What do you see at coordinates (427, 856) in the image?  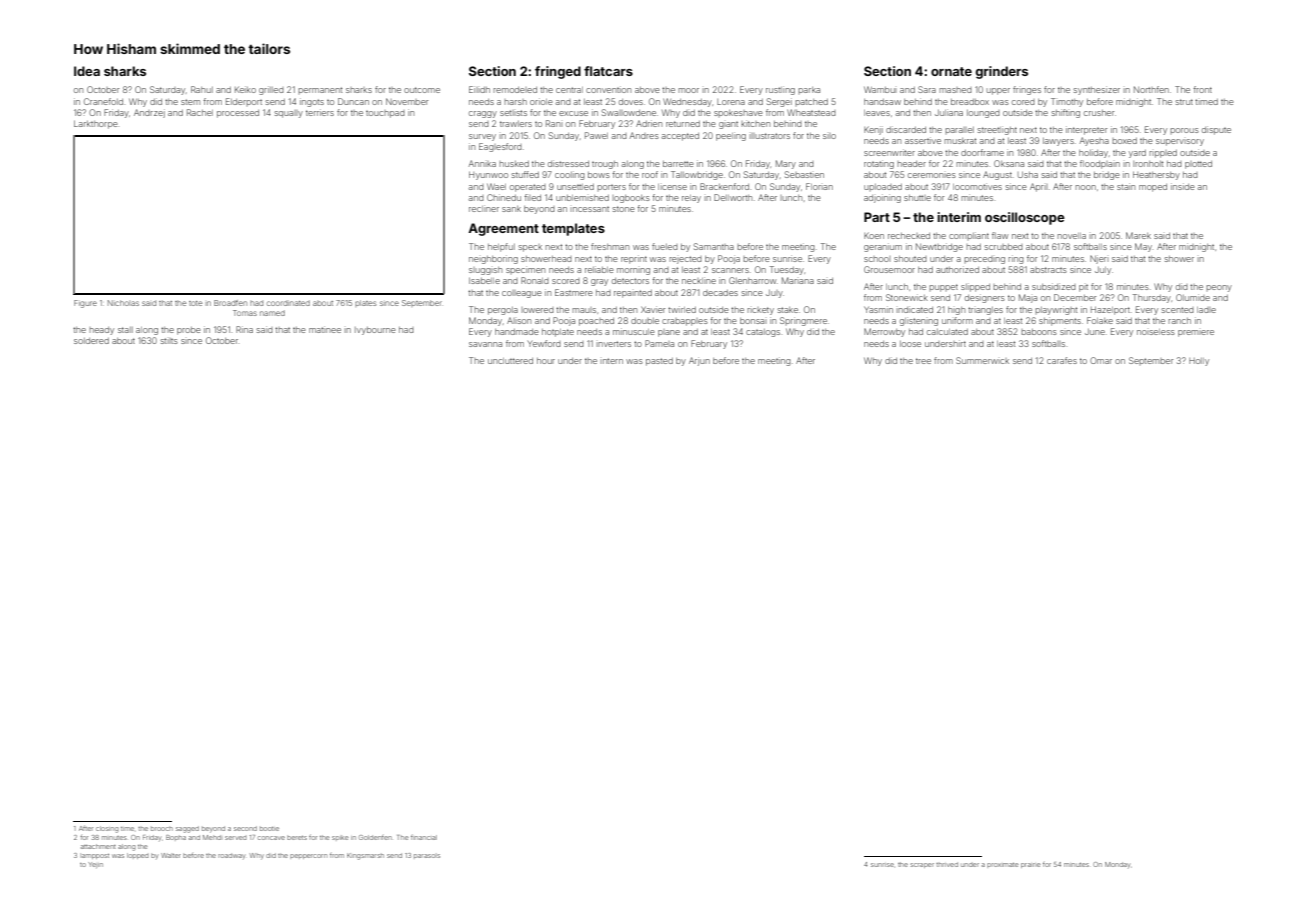 I see `parasols` at bounding box center [427, 856].
